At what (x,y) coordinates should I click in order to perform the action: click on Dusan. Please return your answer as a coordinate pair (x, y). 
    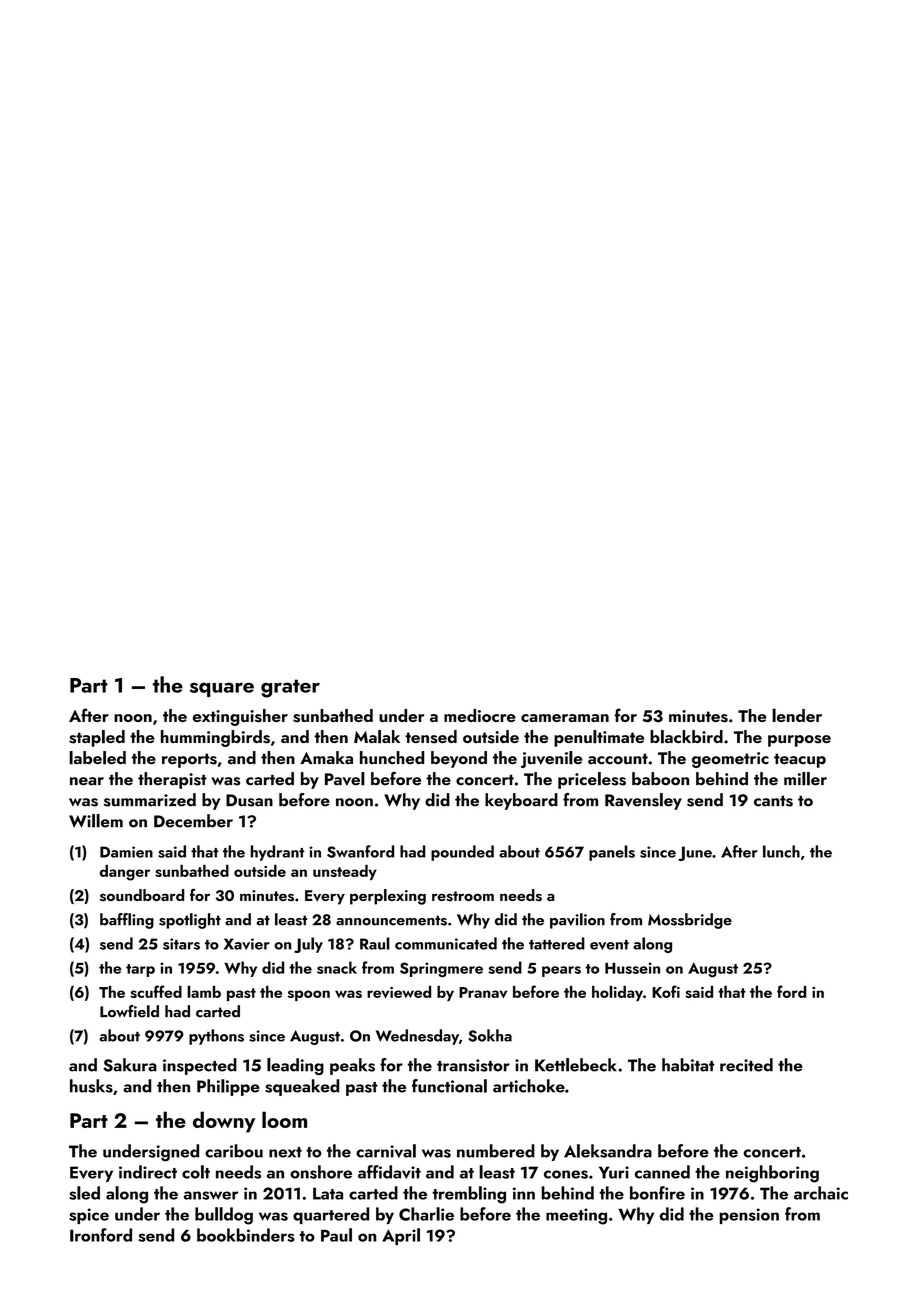
    Looking at the image, I should click on (249, 800).
